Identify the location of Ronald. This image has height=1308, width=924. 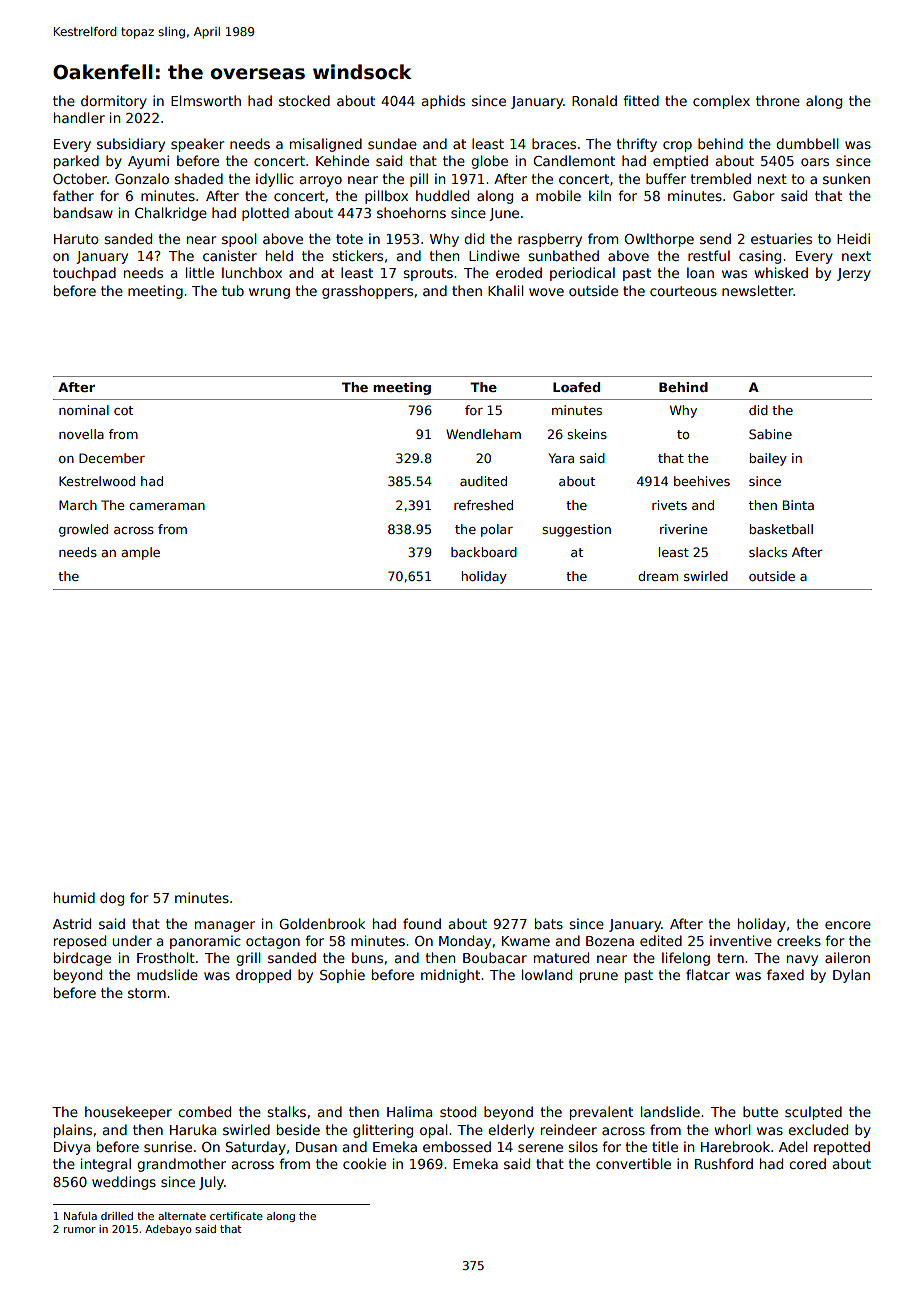
(594, 100).
